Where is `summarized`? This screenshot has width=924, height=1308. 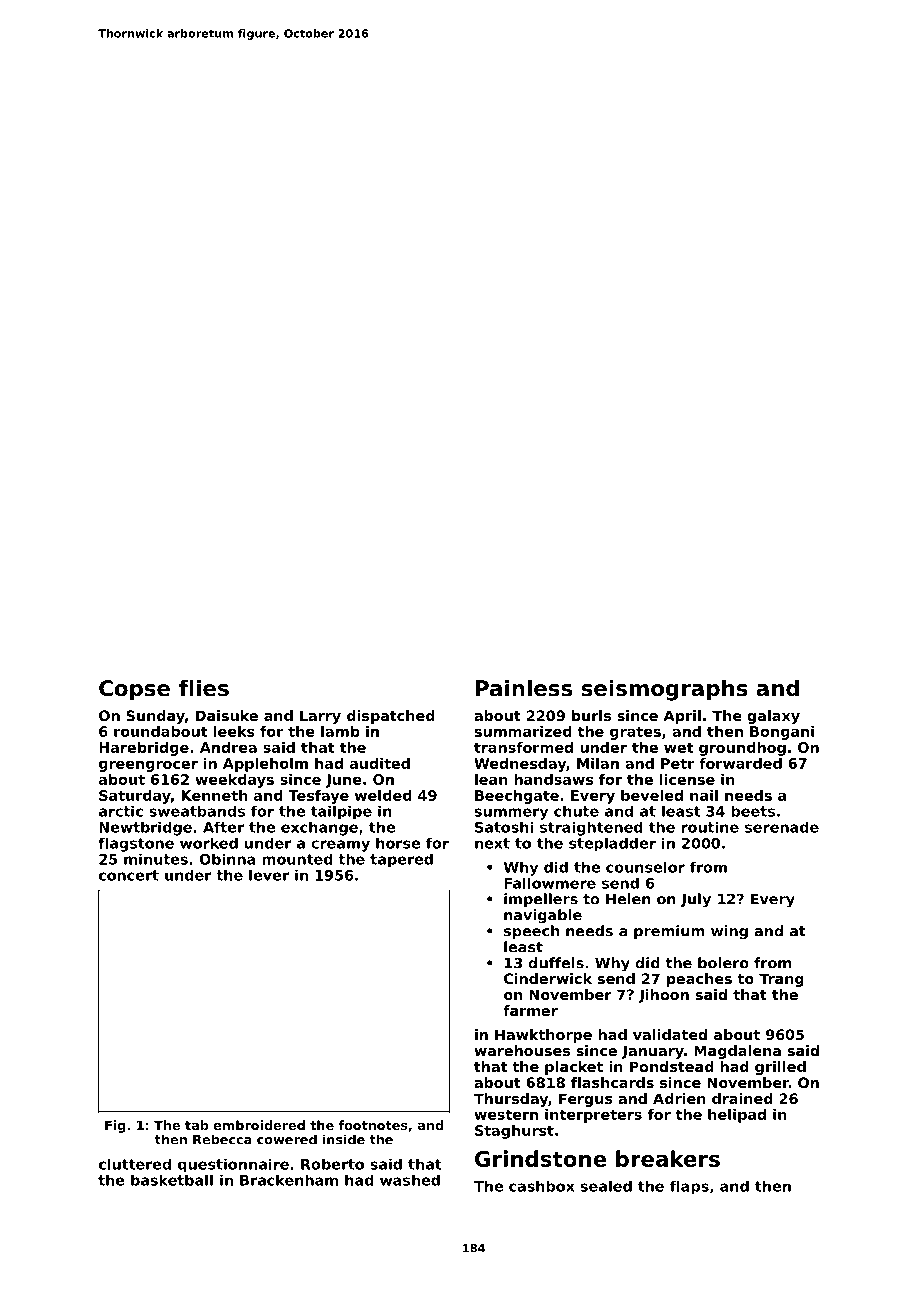
summarized is located at coordinates (523, 731).
